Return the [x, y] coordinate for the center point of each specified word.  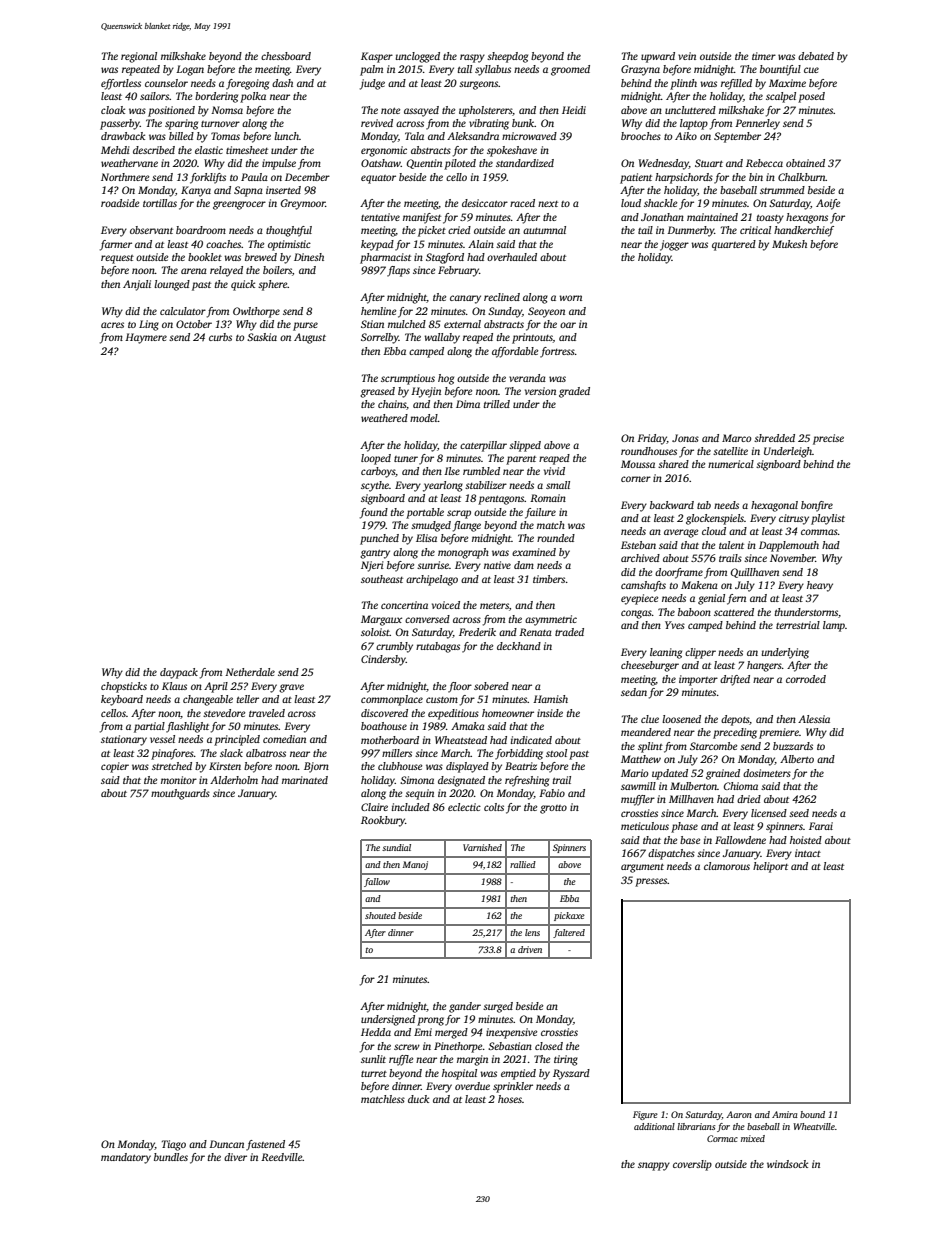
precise [828, 439]
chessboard [286, 56]
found [374, 513]
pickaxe [569, 916]
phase [684, 827]
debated [816, 56]
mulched [407, 324]
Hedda [376, 1032]
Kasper [377, 57]
